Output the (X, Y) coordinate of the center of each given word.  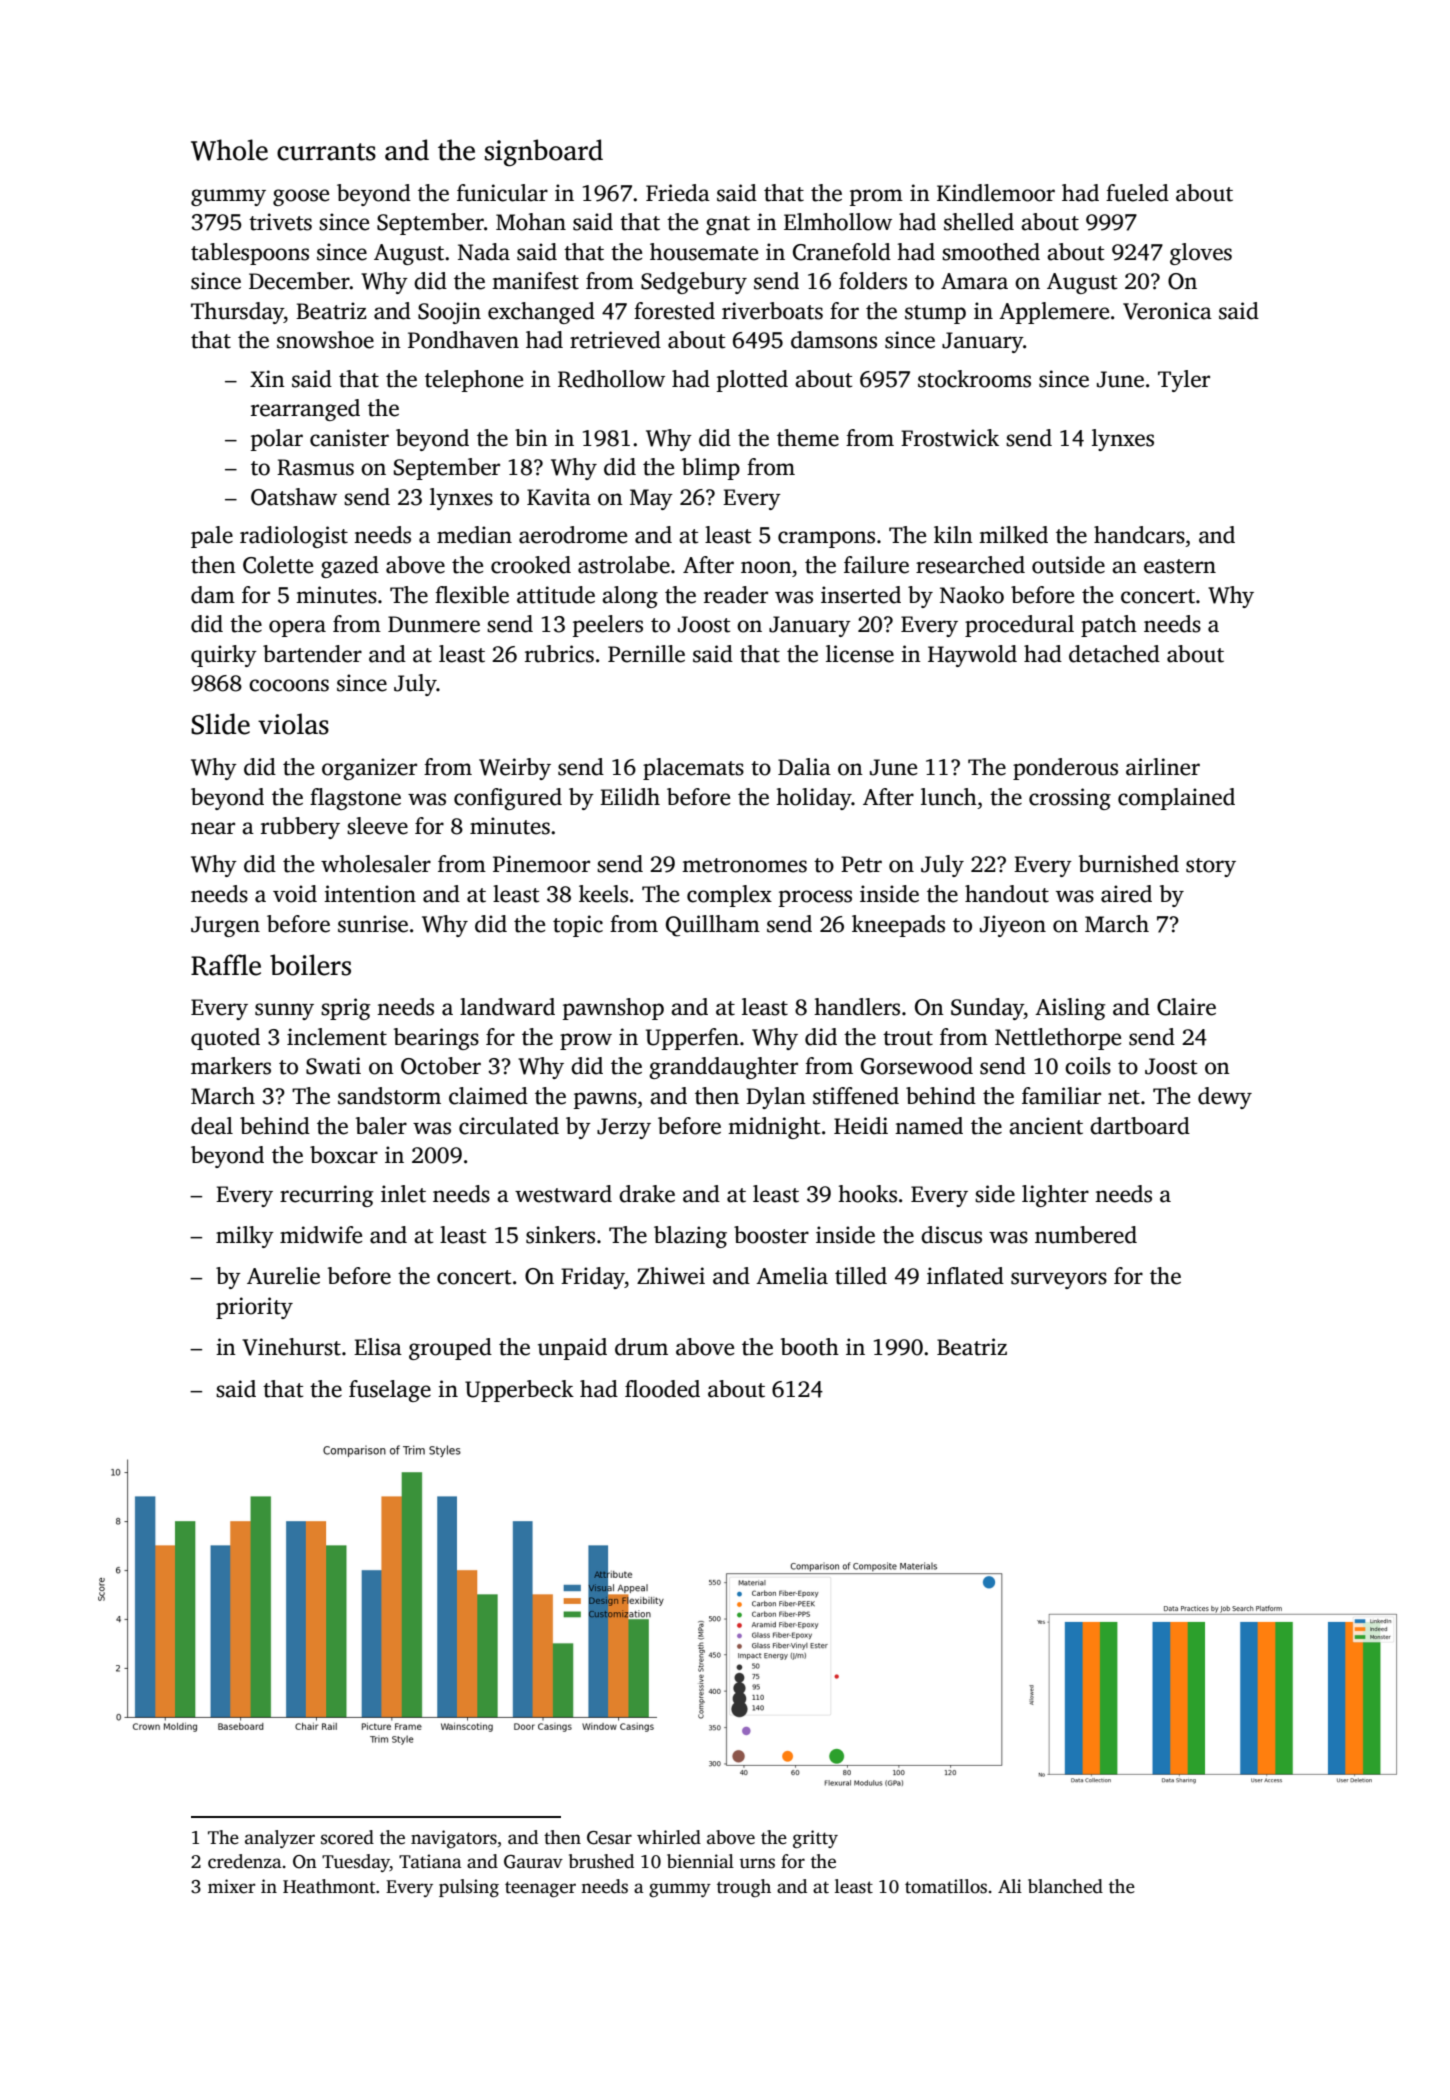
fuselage (390, 1391)
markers (231, 1066)
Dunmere (434, 624)
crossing (1070, 799)
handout (1007, 894)
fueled (1137, 193)
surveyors (1059, 1280)
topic (578, 926)
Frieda (678, 193)
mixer (232, 1886)
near (213, 828)
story (1211, 867)
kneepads (898, 926)
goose (301, 197)
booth (810, 1347)
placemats (693, 769)
